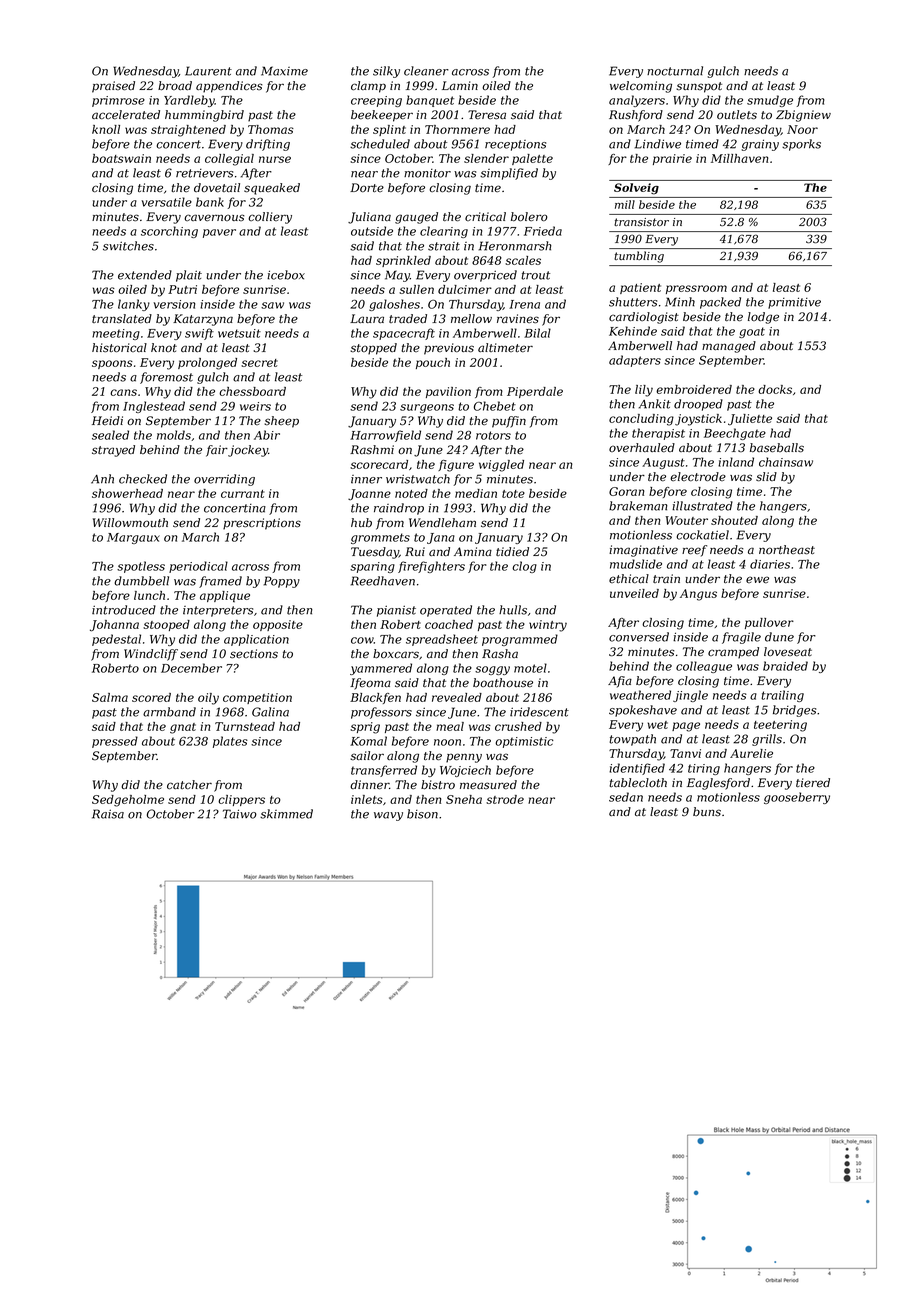 This screenshot has width=924, height=1308. I want to click on outlets, so click(737, 115).
